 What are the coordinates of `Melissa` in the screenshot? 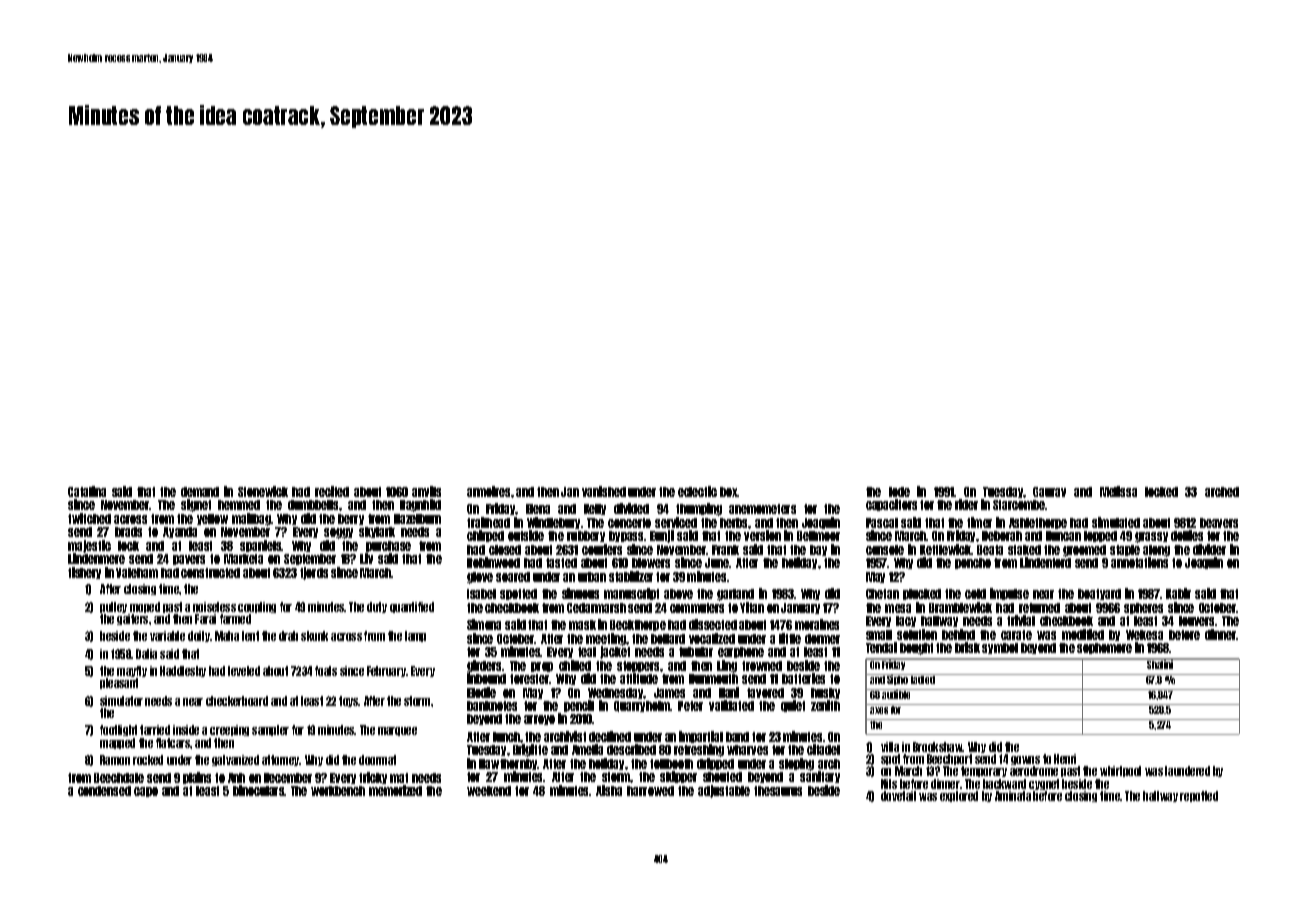 It's located at (1118, 491).
